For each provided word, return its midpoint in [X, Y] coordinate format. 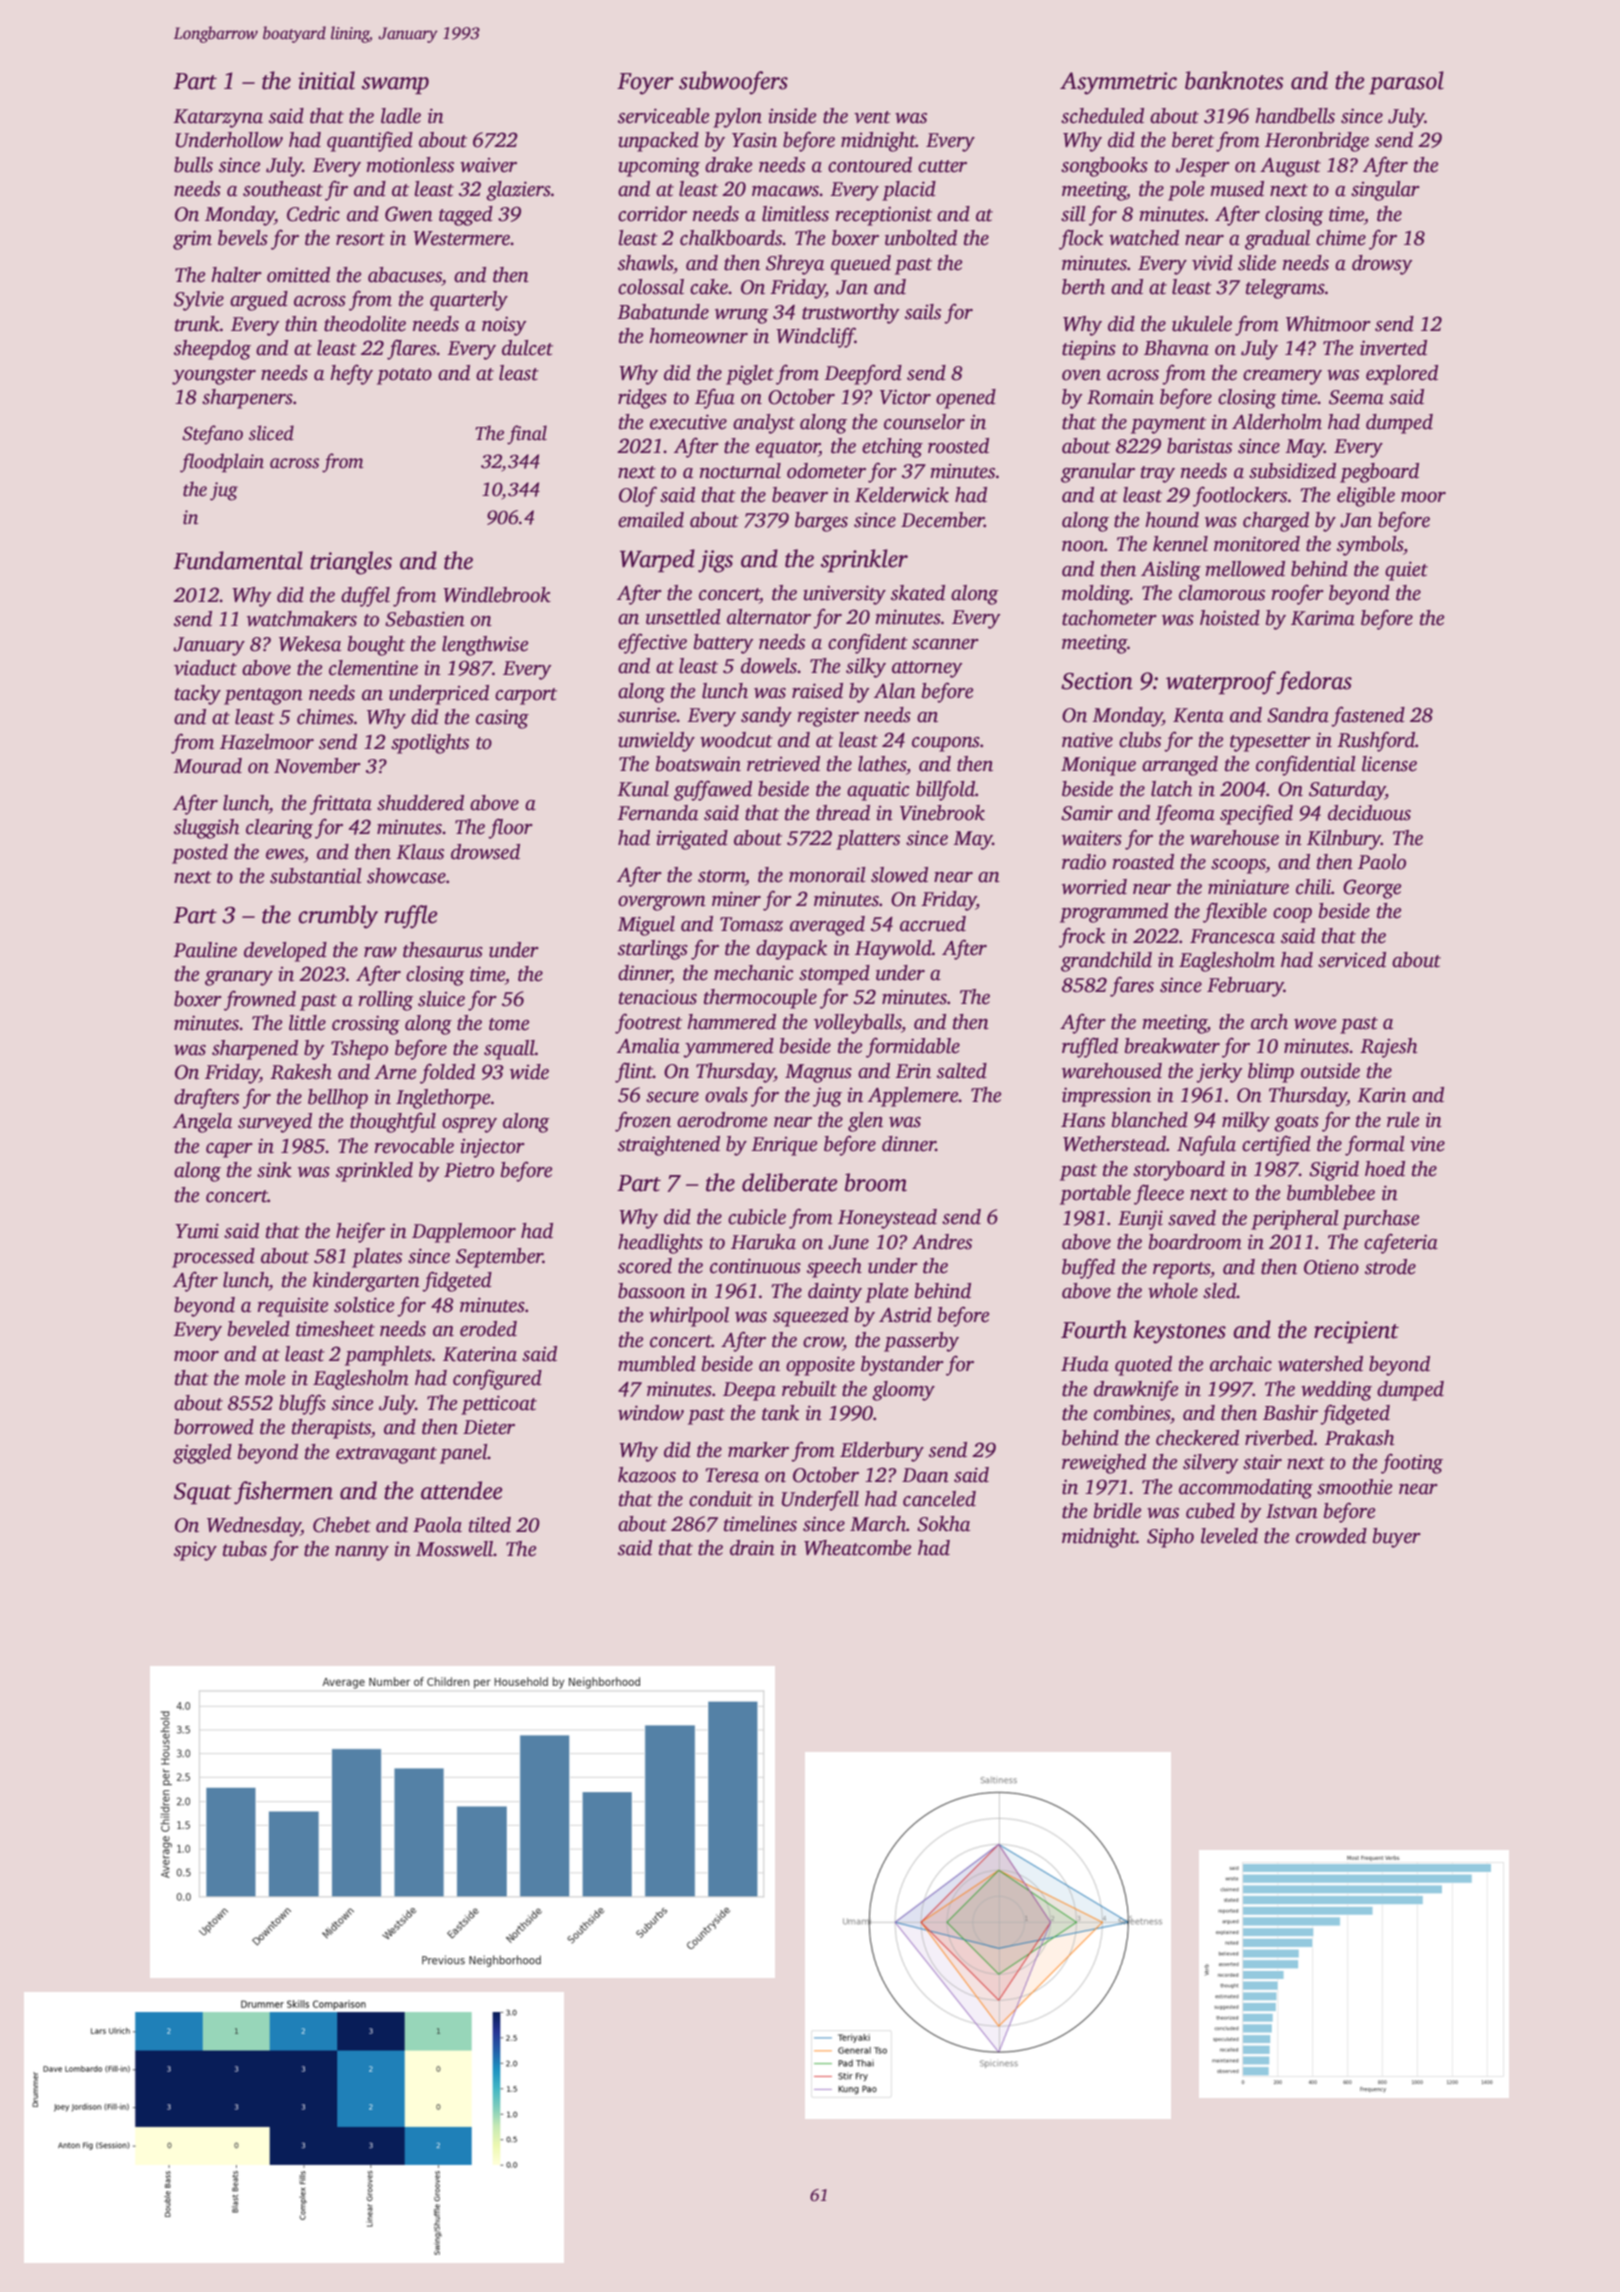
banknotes [1234, 80]
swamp [395, 85]
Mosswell [455, 1549]
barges [821, 522]
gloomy [903, 1391]
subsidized [1292, 471]
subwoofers [733, 83]
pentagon [263, 696]
